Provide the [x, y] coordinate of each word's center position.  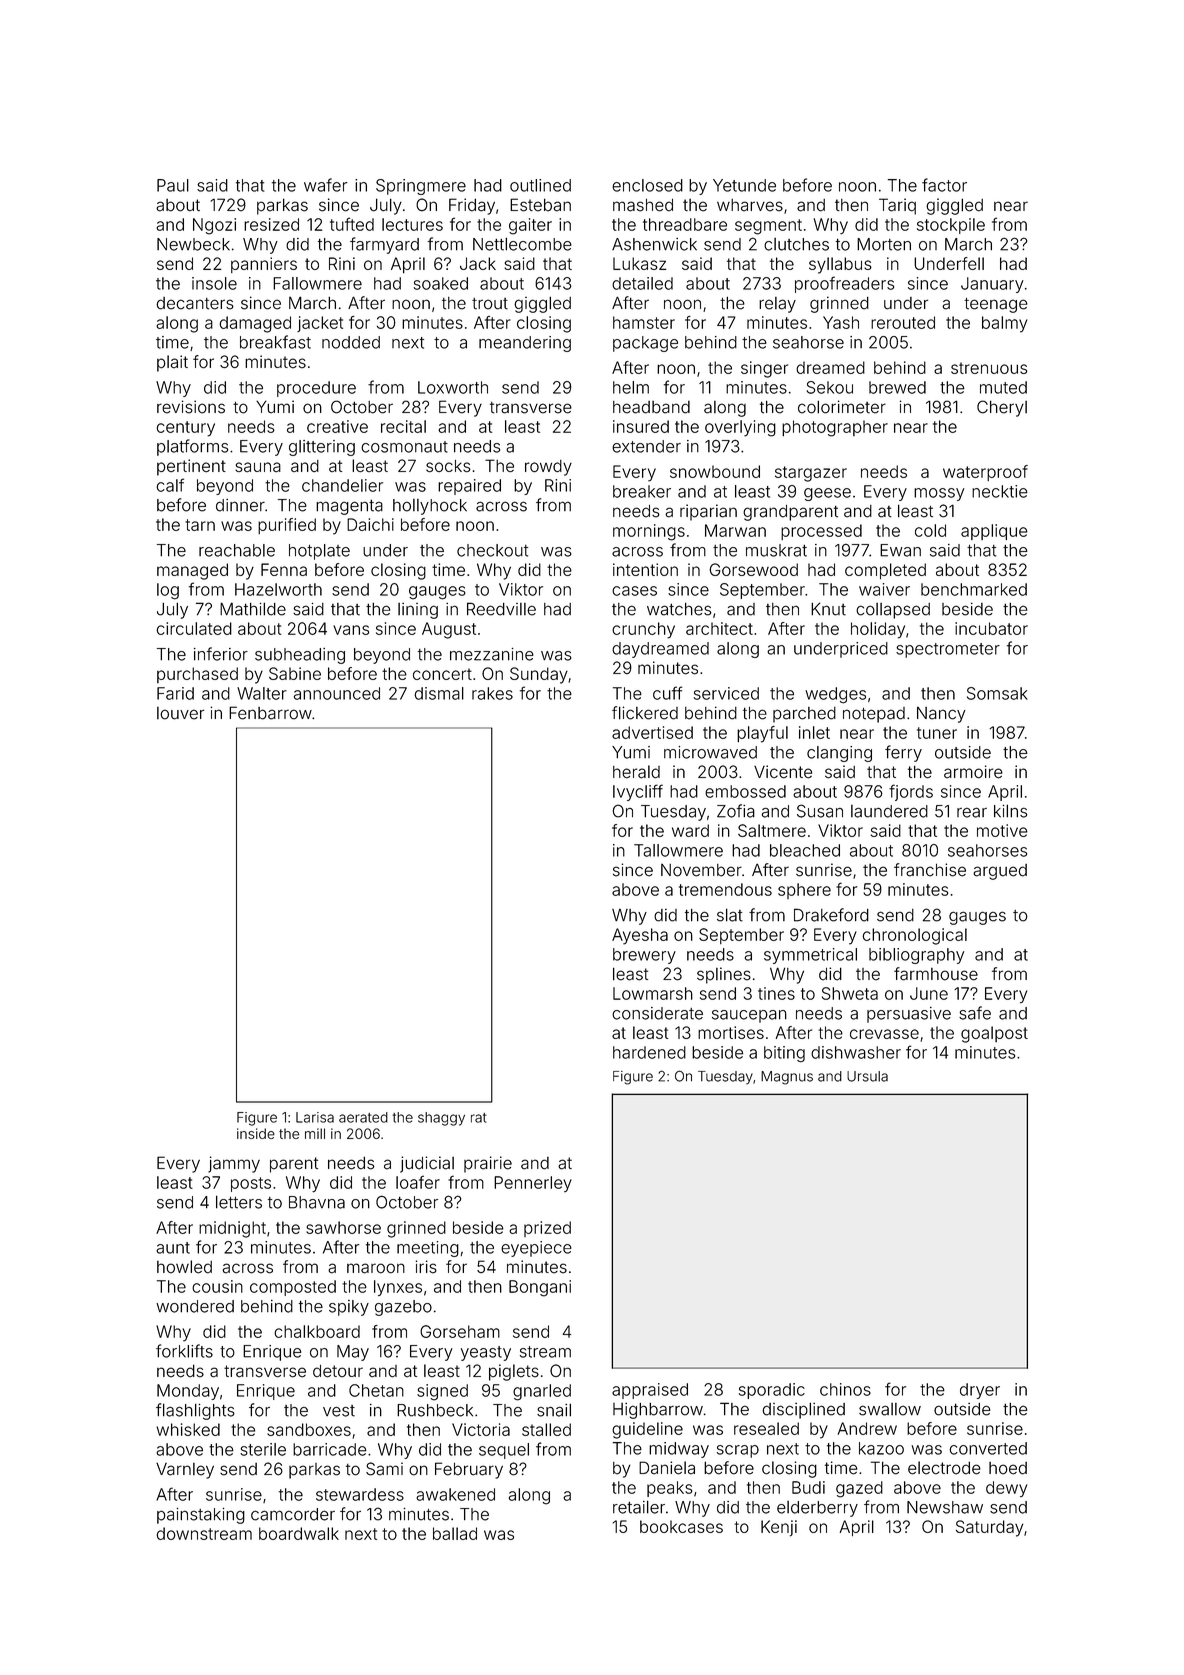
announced [337, 693]
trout [490, 304]
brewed [897, 387]
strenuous [989, 368]
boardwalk [299, 1533]
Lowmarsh [653, 993]
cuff [667, 693]
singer [764, 369]
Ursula [867, 1076]
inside [256, 1133]
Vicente [783, 772]
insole [214, 283]
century [186, 429]
